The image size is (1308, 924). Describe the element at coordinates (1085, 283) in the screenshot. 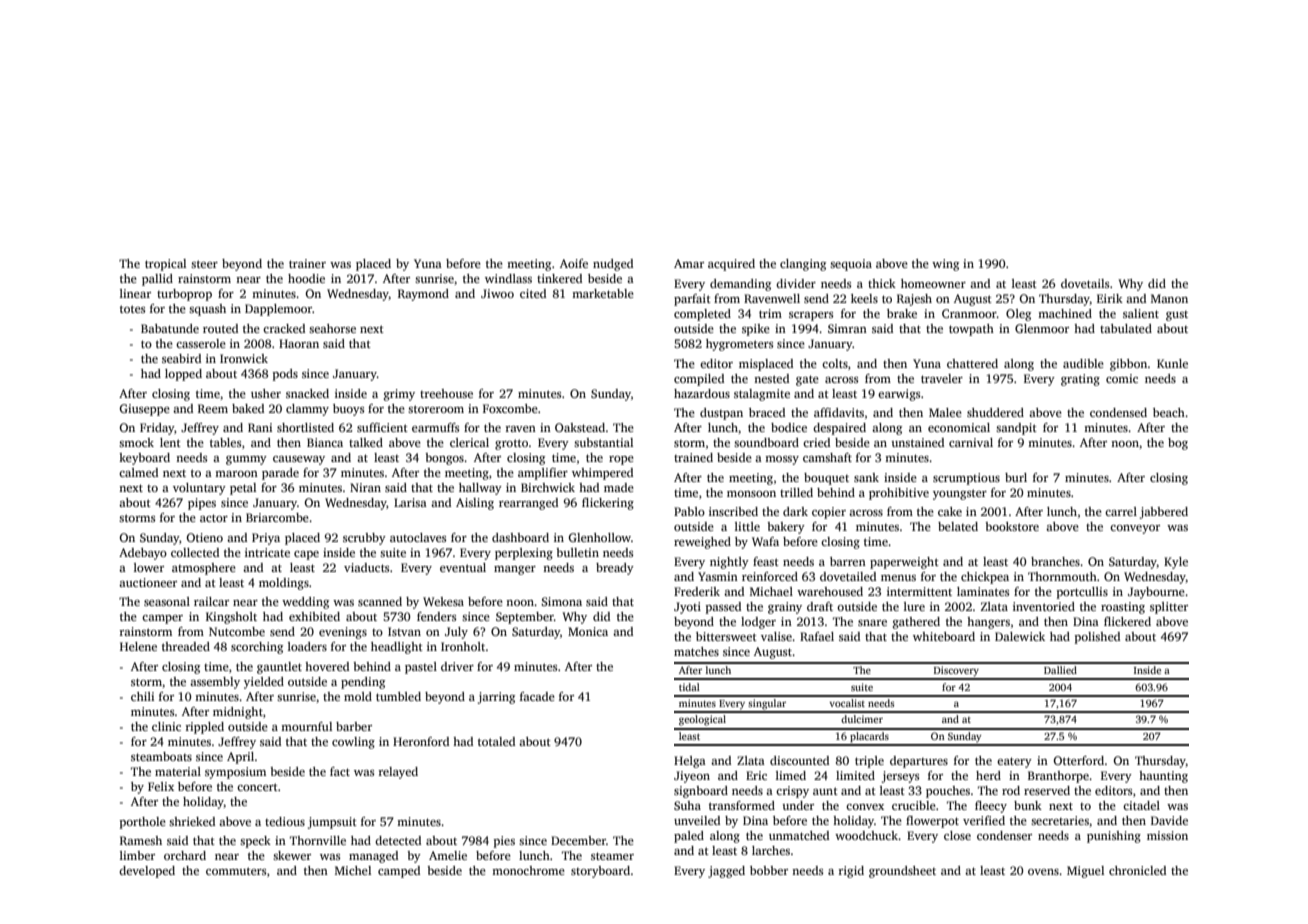

I see `dovetails` at that location.
